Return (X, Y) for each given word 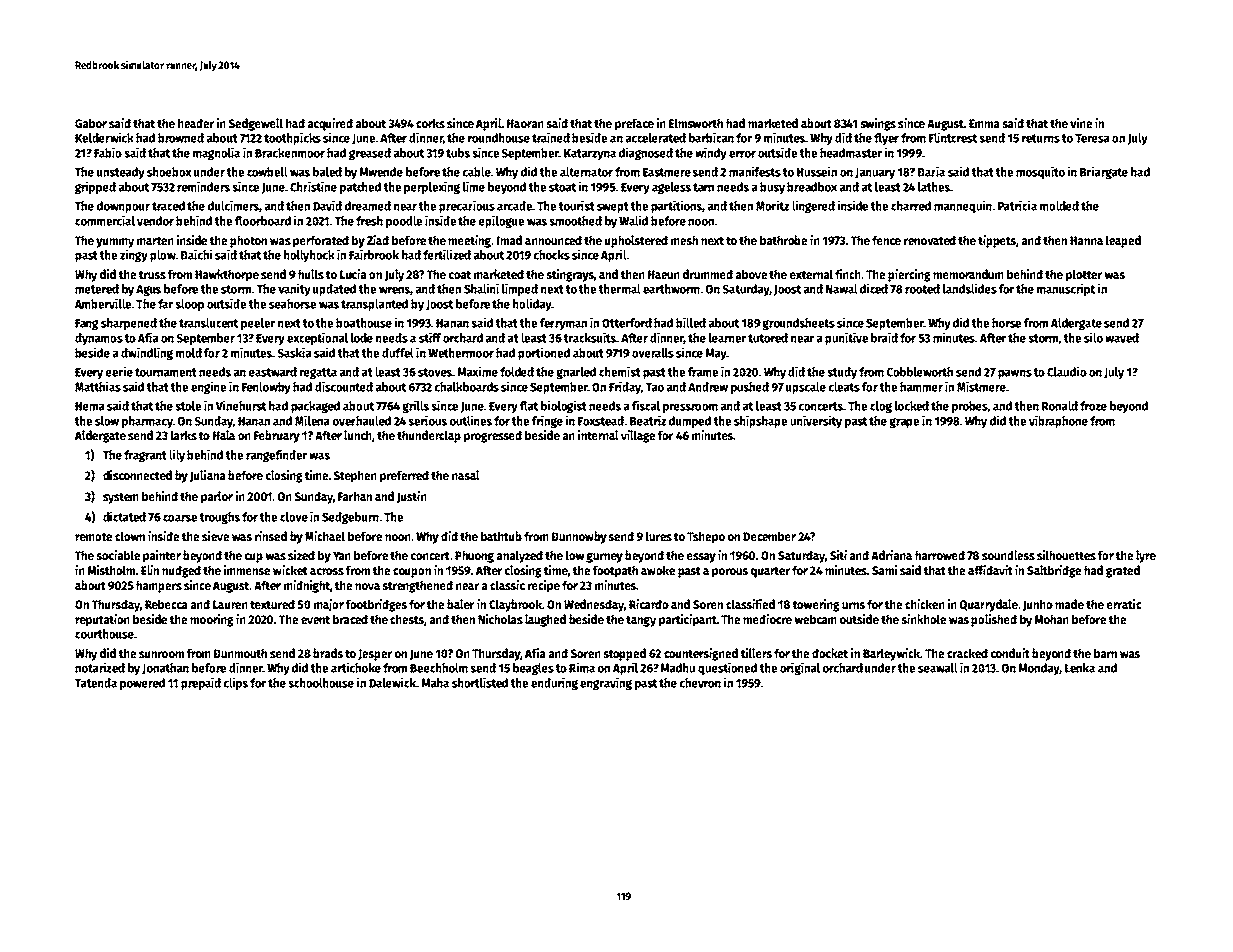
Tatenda (96, 683)
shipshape (760, 421)
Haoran (525, 123)
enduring (554, 683)
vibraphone (1058, 421)
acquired (330, 124)
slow (107, 421)
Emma (984, 123)
